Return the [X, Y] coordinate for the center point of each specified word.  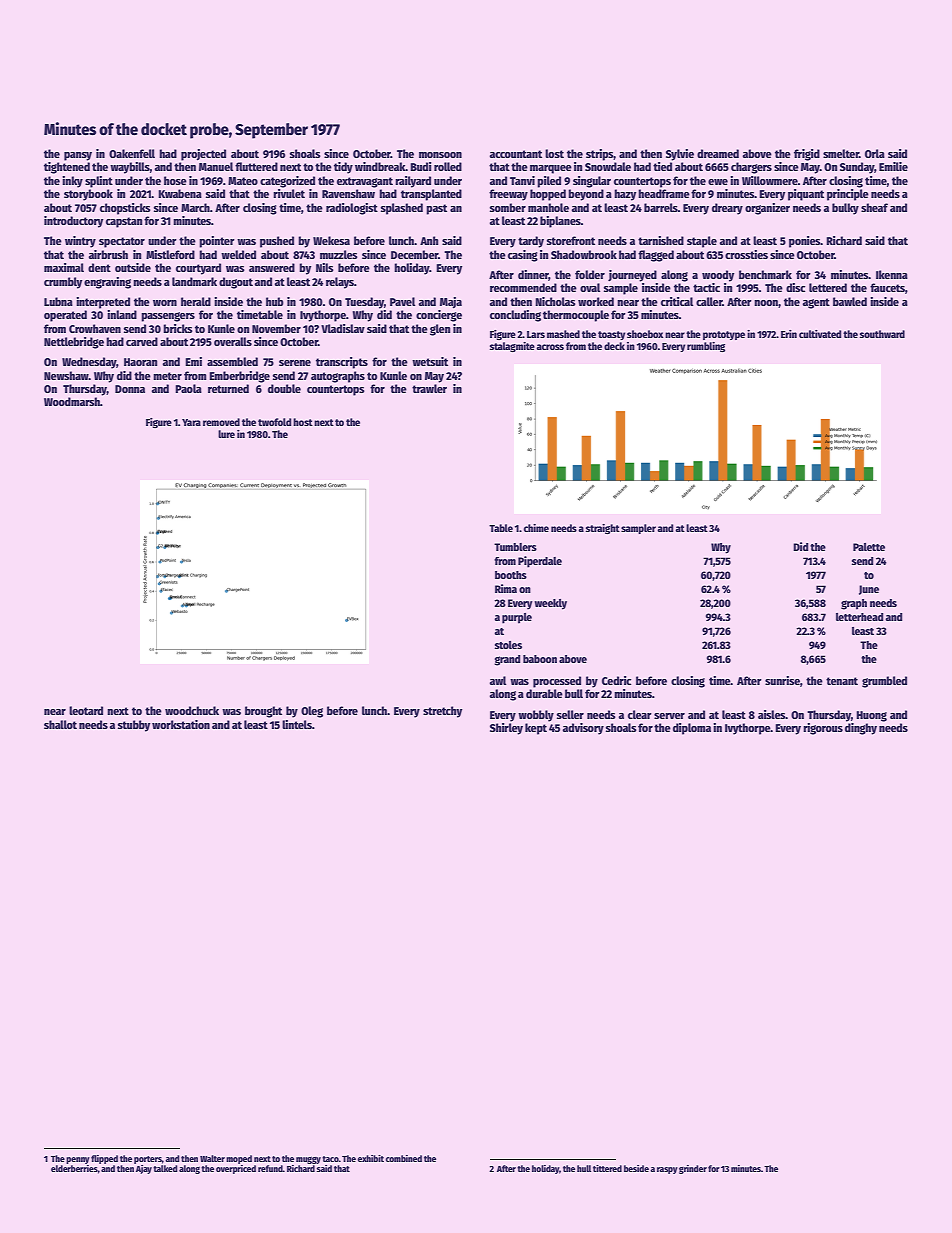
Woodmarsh [72, 401]
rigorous [823, 729]
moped [239, 1159]
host [303, 422]
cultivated [820, 334]
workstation [181, 724]
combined [404, 1158]
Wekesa [331, 240]
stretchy [442, 712]
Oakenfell [132, 153]
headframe [664, 193]
